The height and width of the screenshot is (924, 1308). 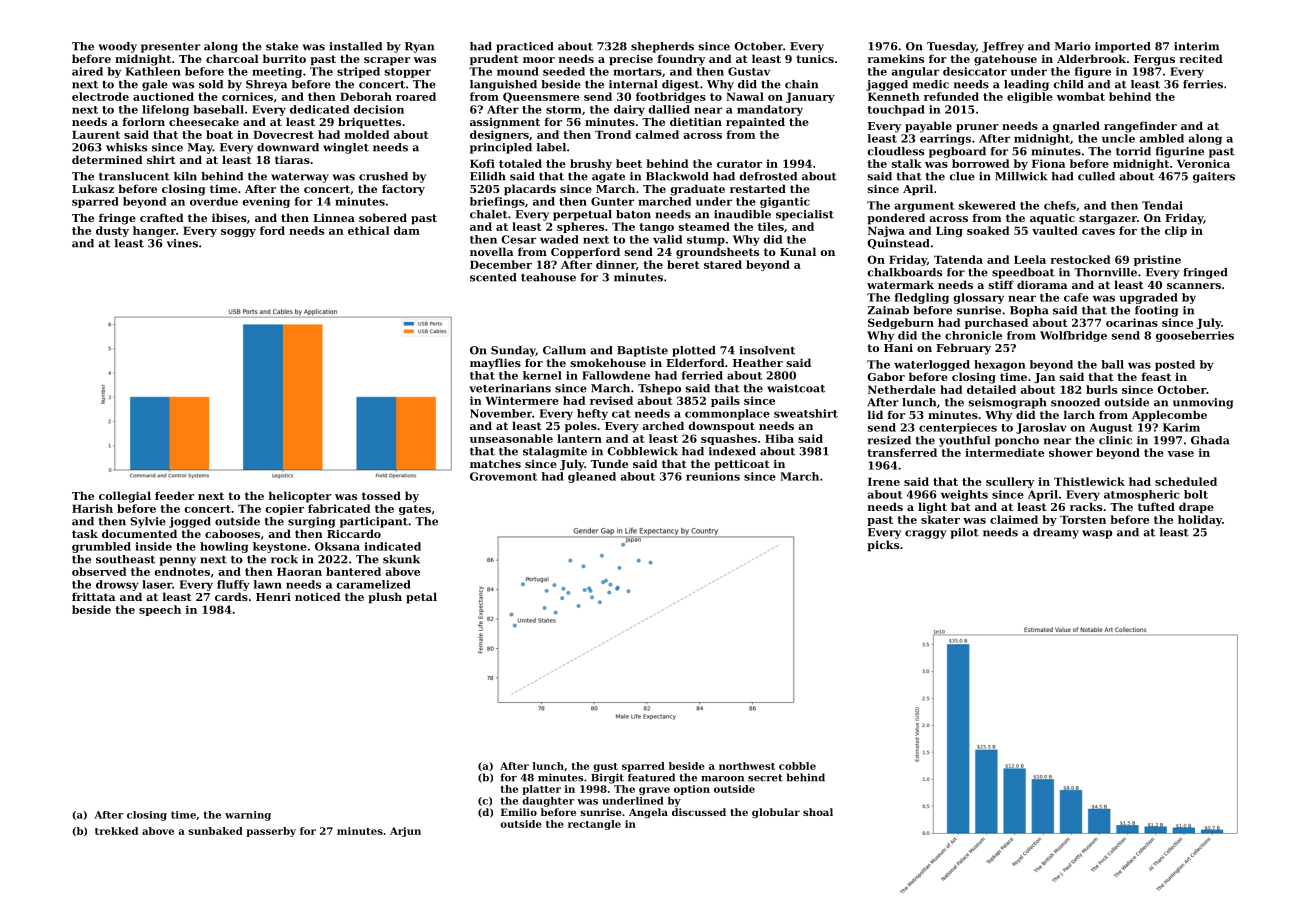 I want to click on picks, so click(x=883, y=546).
